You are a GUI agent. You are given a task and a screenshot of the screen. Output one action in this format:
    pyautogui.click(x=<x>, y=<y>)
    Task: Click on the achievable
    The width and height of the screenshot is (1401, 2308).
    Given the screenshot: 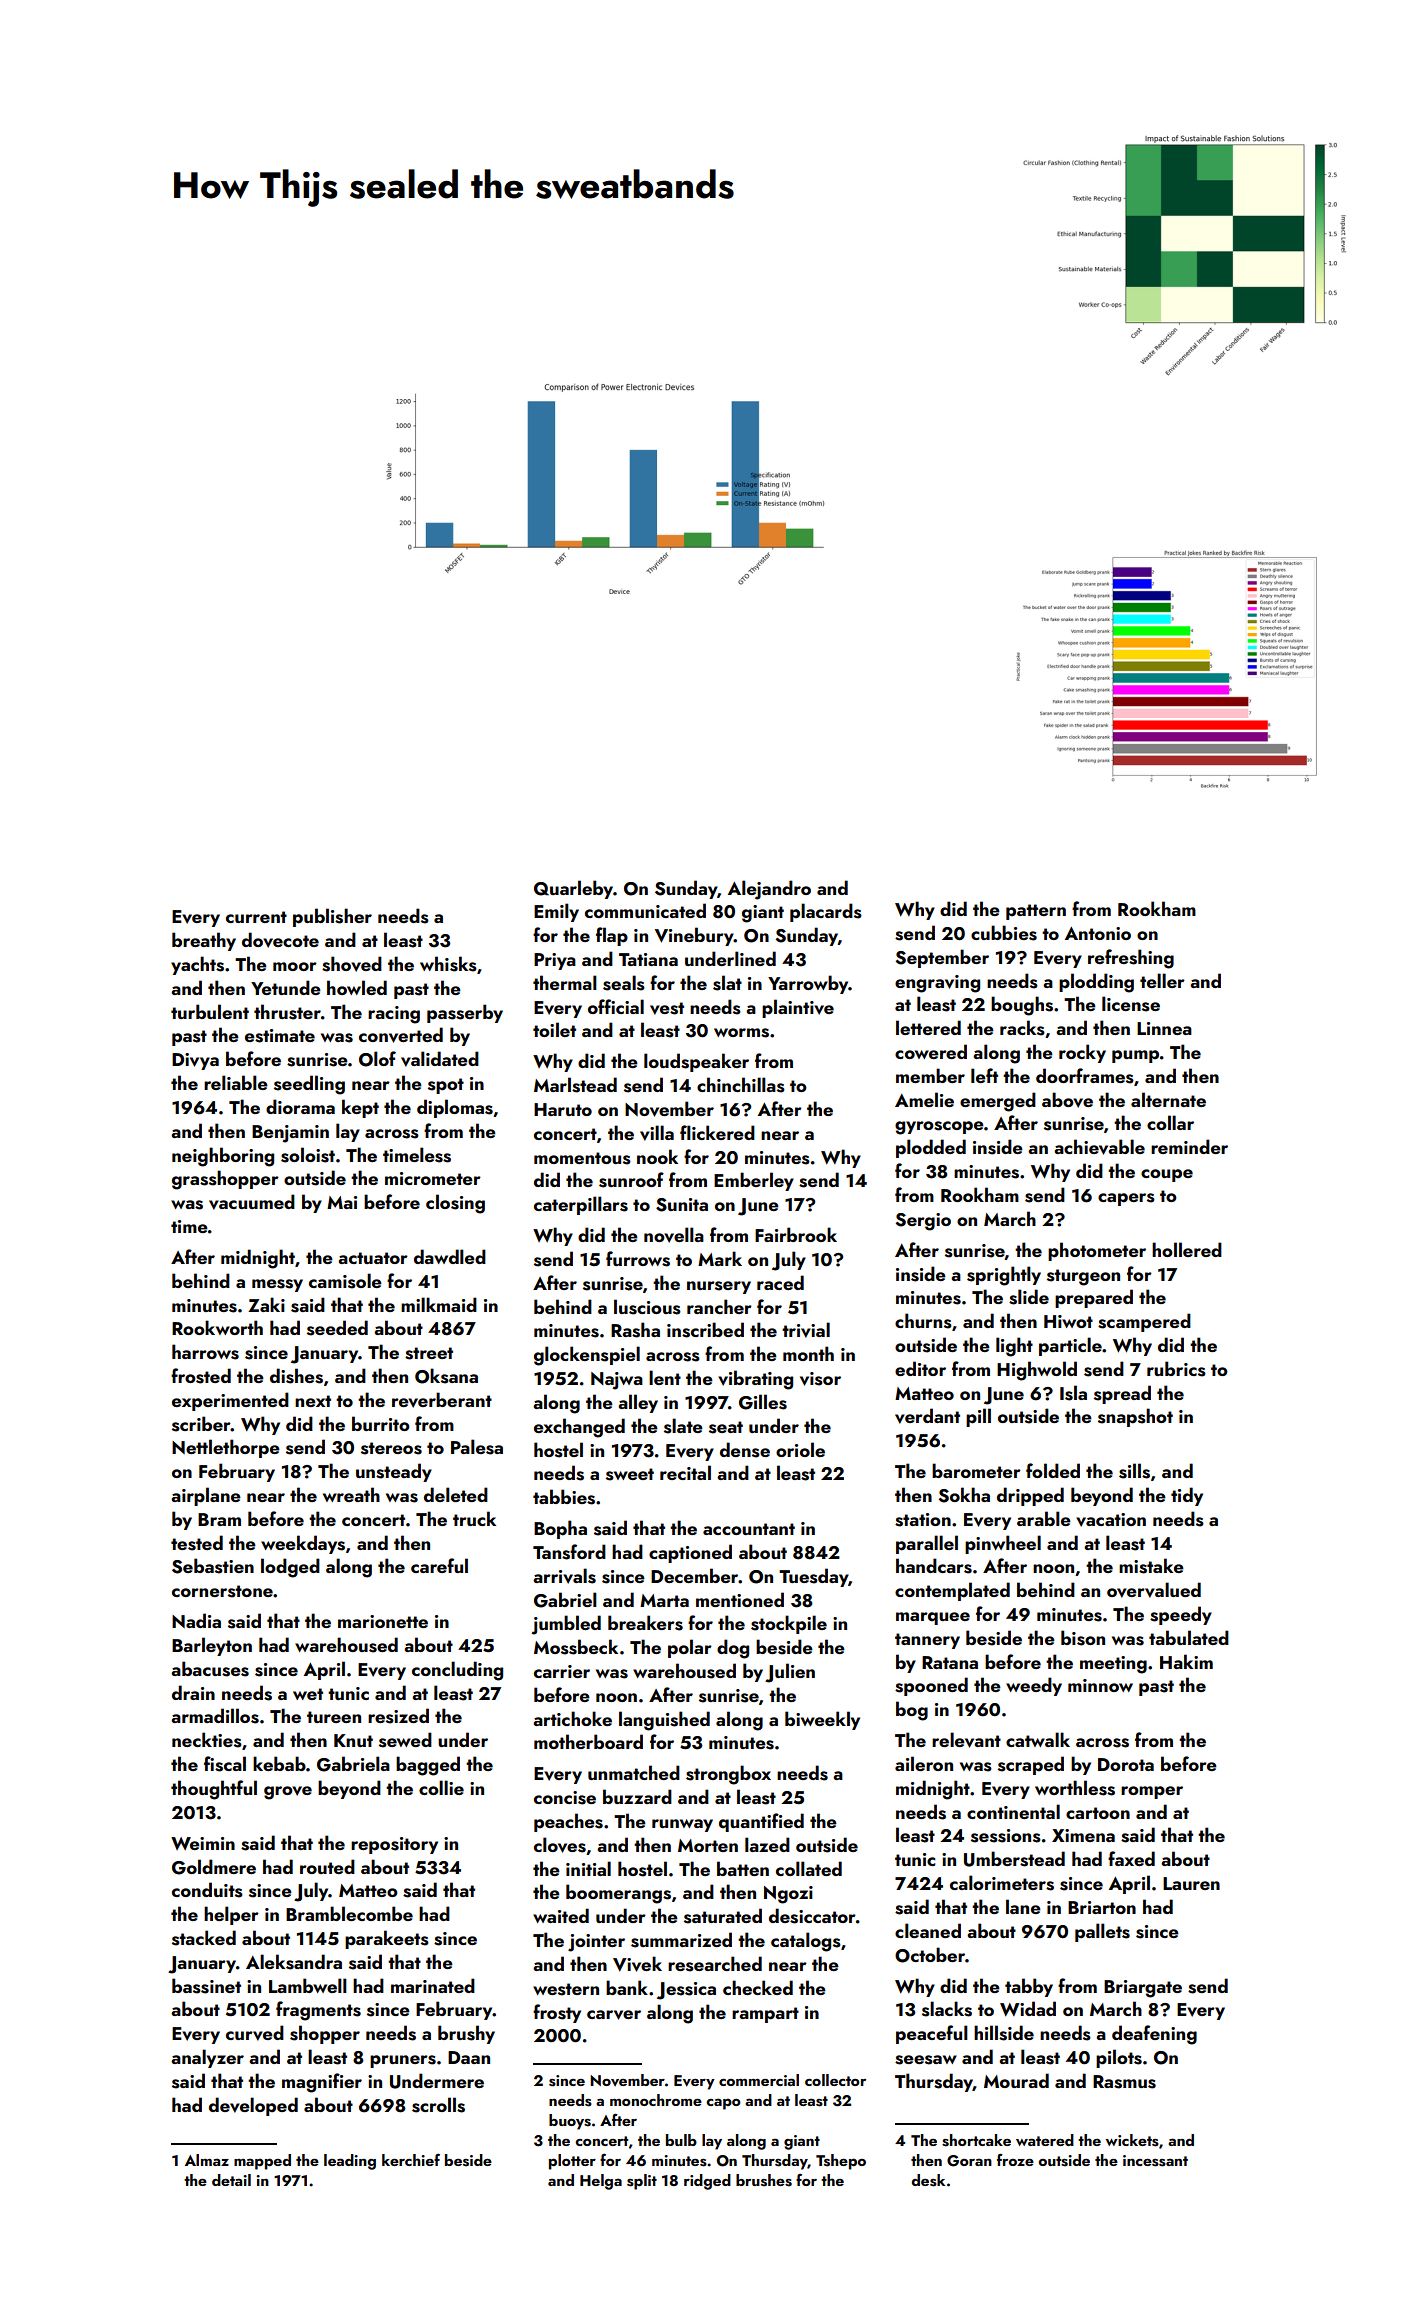 What is the action you would take?
    pyautogui.click(x=1099, y=1147)
